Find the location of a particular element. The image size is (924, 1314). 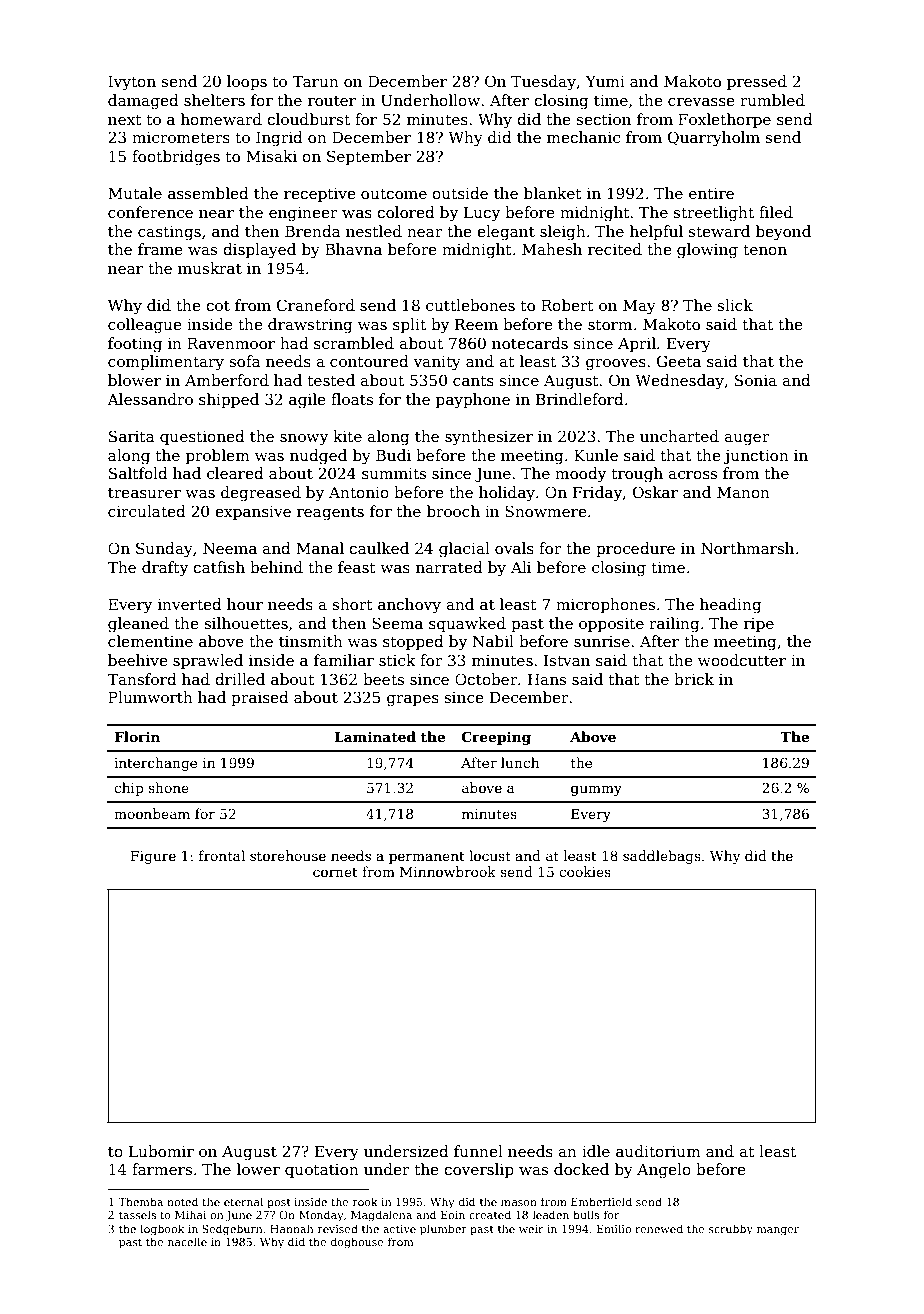

Hans is located at coordinates (547, 679).
